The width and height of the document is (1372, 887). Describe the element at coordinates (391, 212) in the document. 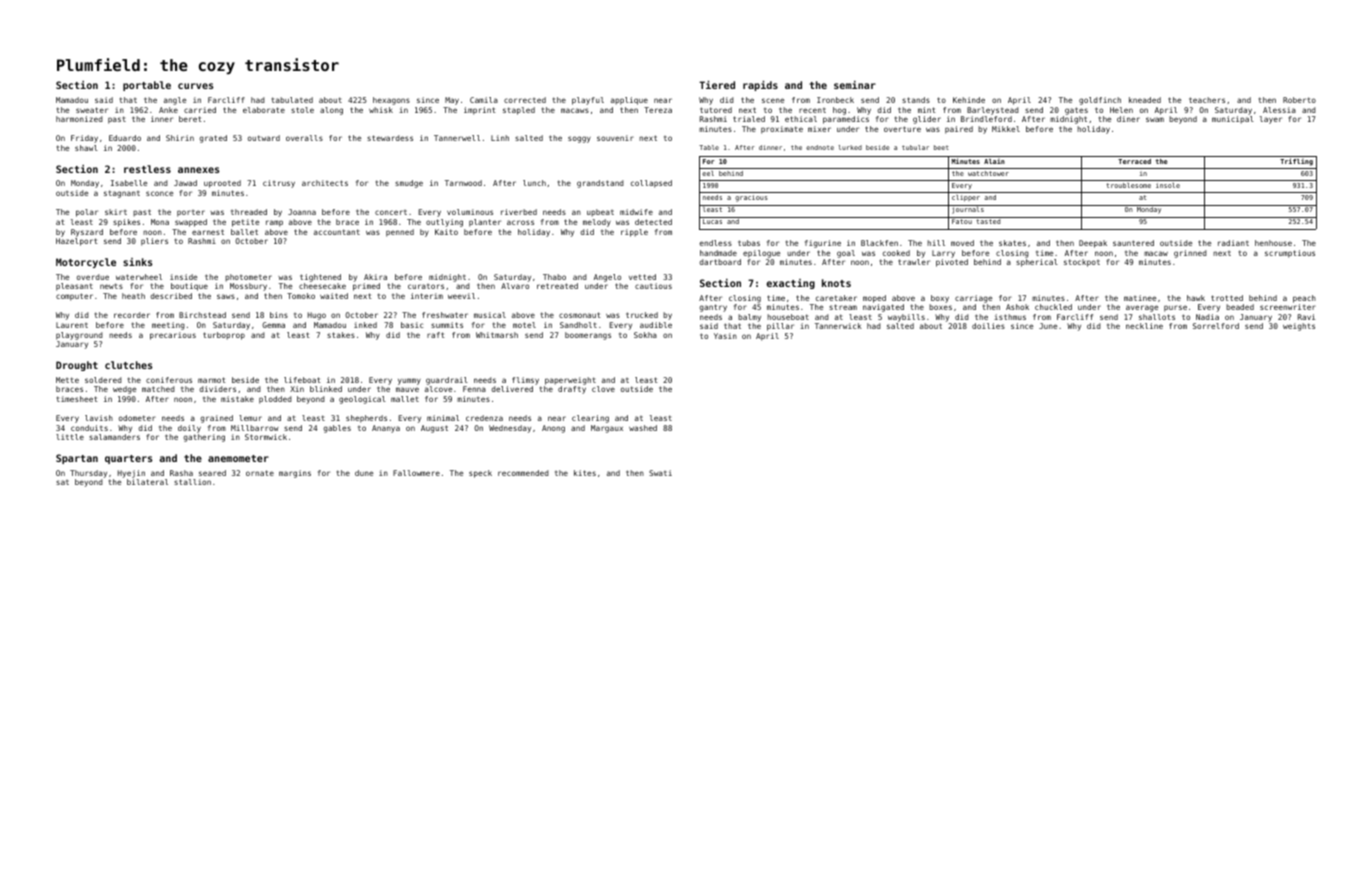

I see `concert` at that location.
